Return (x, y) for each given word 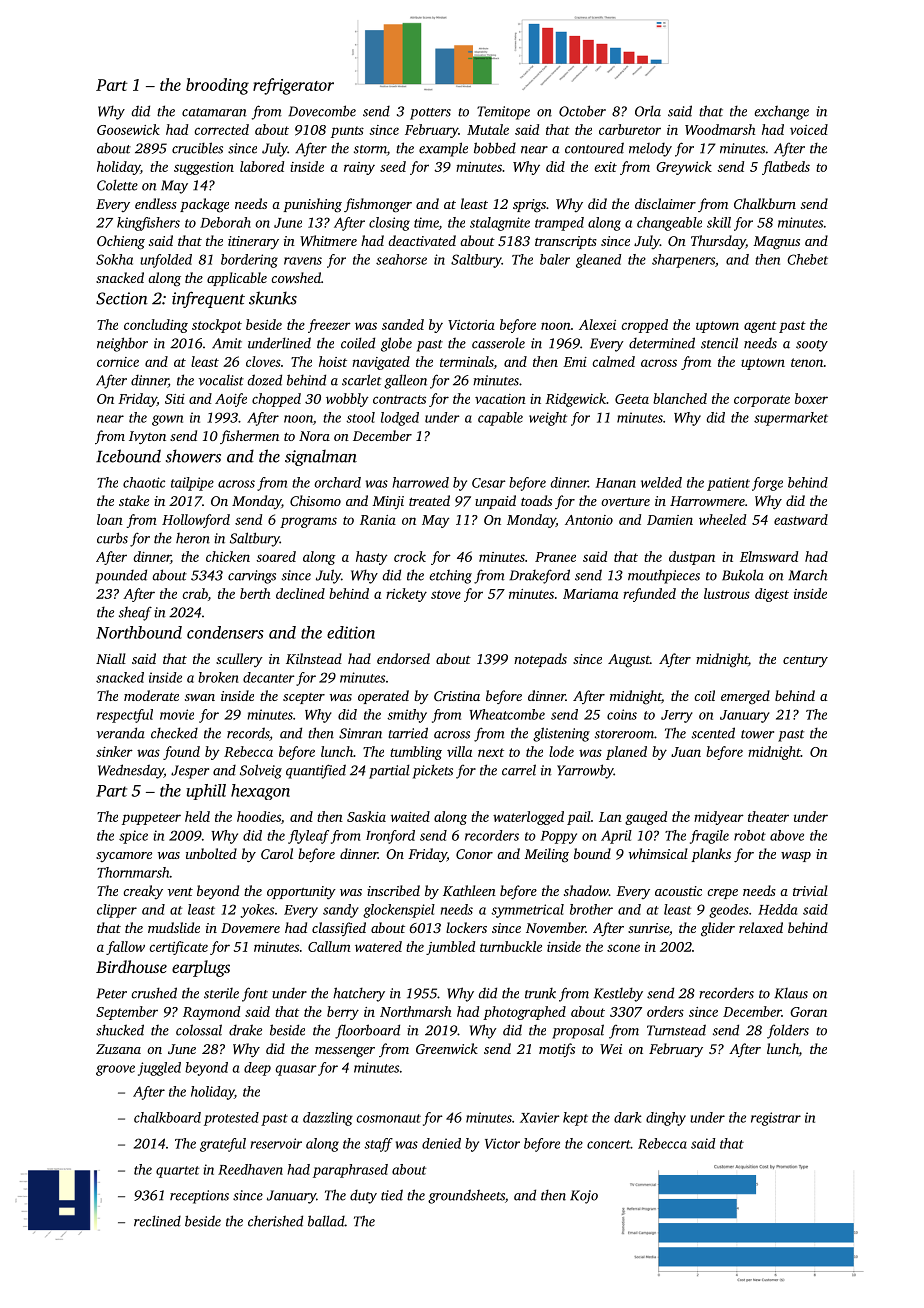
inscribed (393, 890)
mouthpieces (664, 576)
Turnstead (676, 1030)
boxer (811, 398)
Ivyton (147, 438)
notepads (540, 660)
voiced (809, 129)
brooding (217, 86)
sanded (403, 324)
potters (430, 114)
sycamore (124, 857)
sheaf (135, 613)
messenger (345, 1052)
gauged (646, 818)
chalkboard (167, 1117)
